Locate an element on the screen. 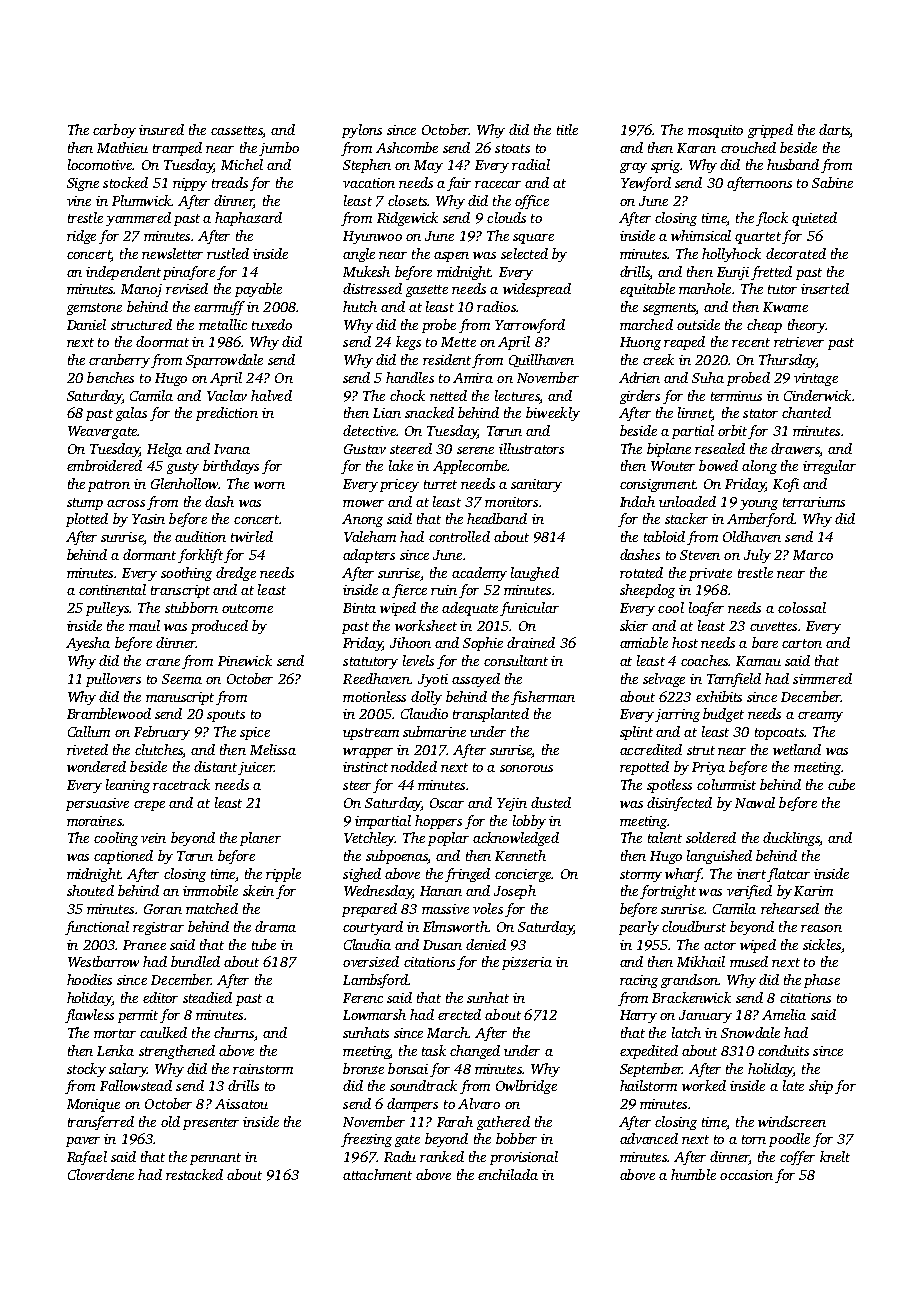  netted is located at coordinates (448, 395).
